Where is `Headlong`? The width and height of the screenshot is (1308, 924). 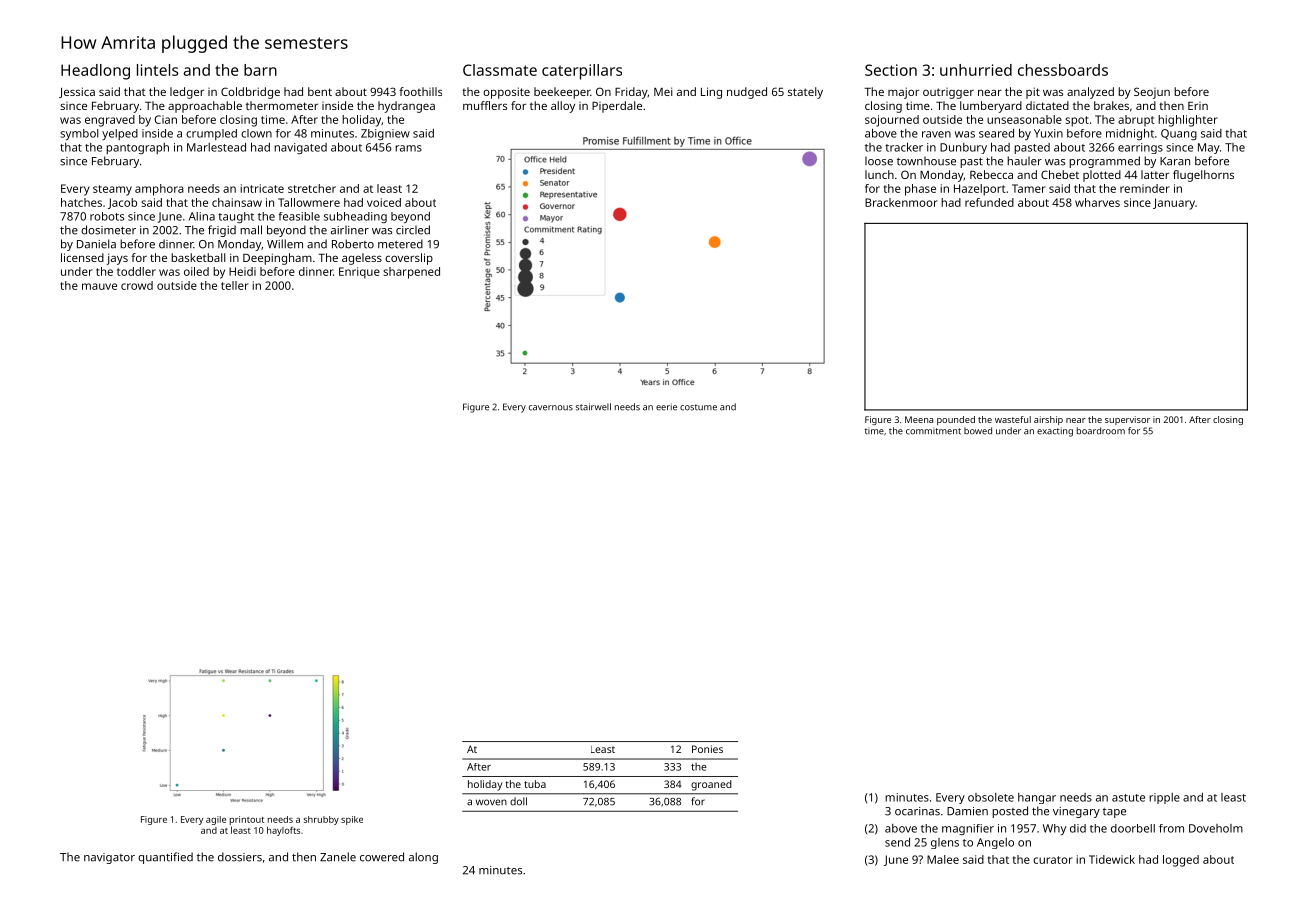
Headlong is located at coordinates (95, 72).
